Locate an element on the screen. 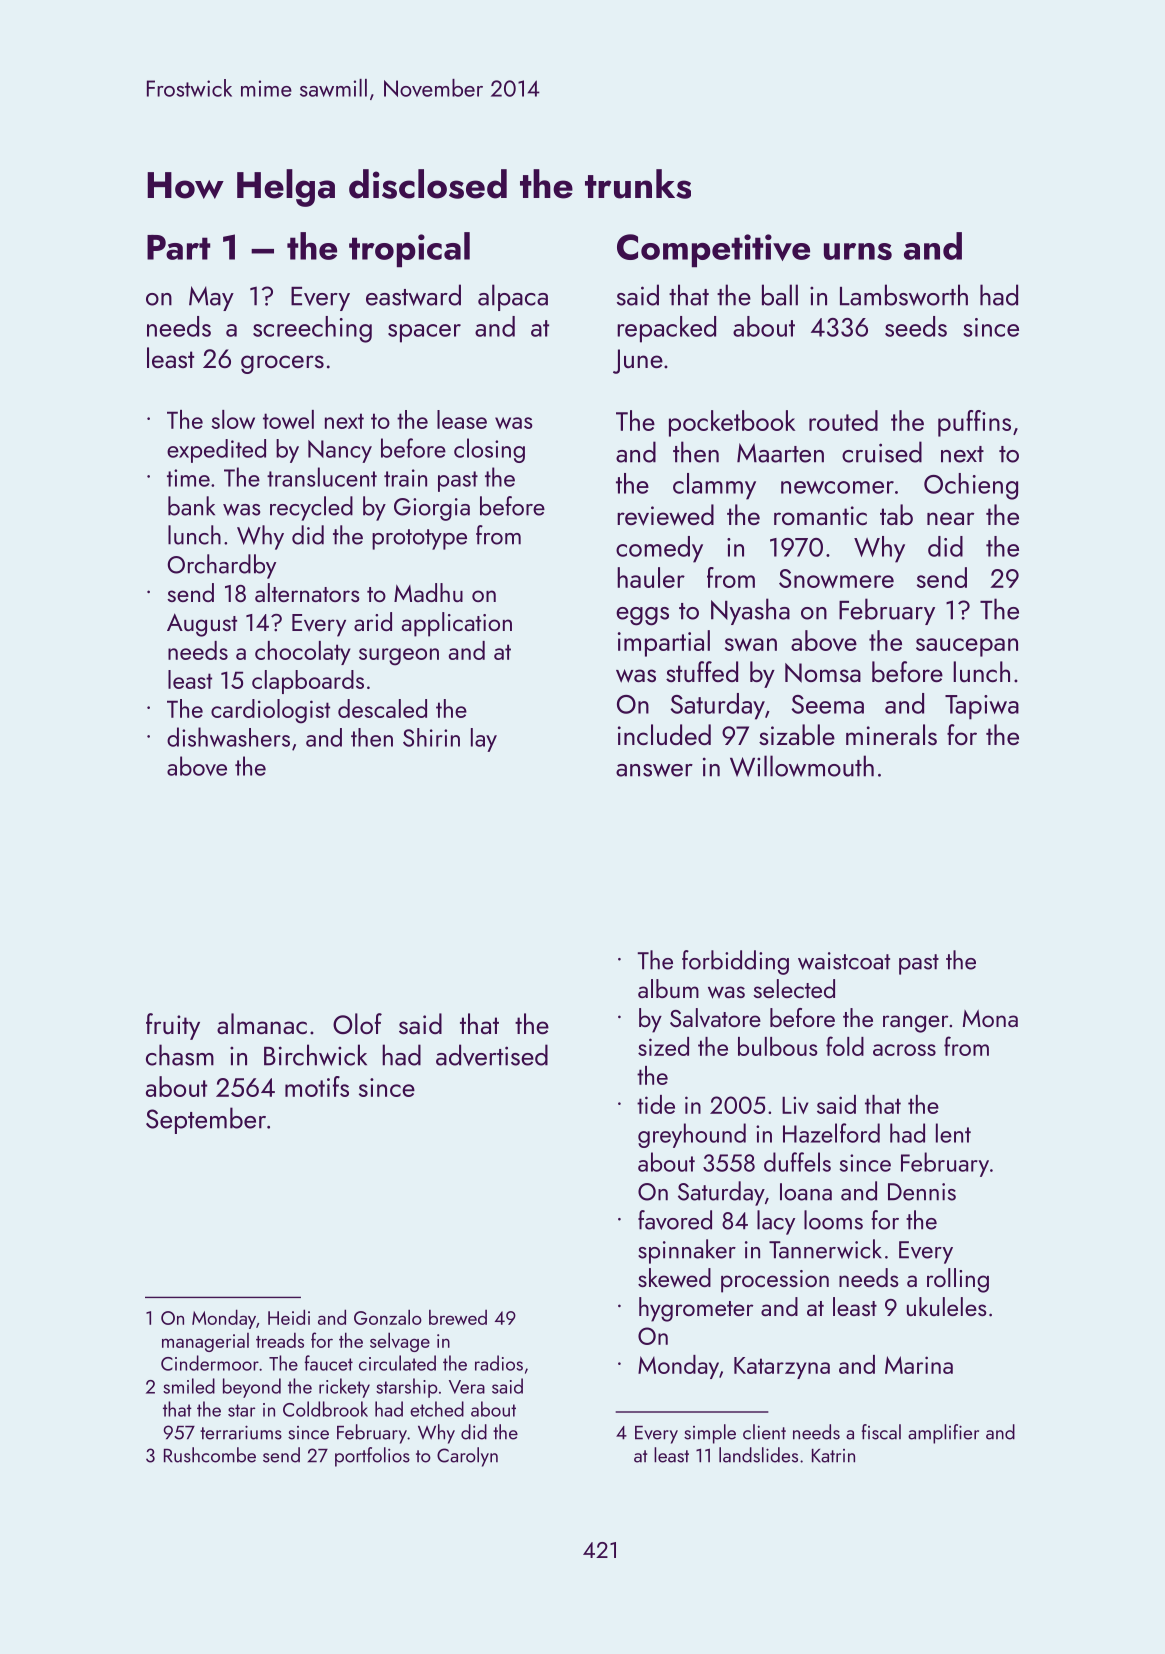  Competitive is located at coordinates (713, 250).
